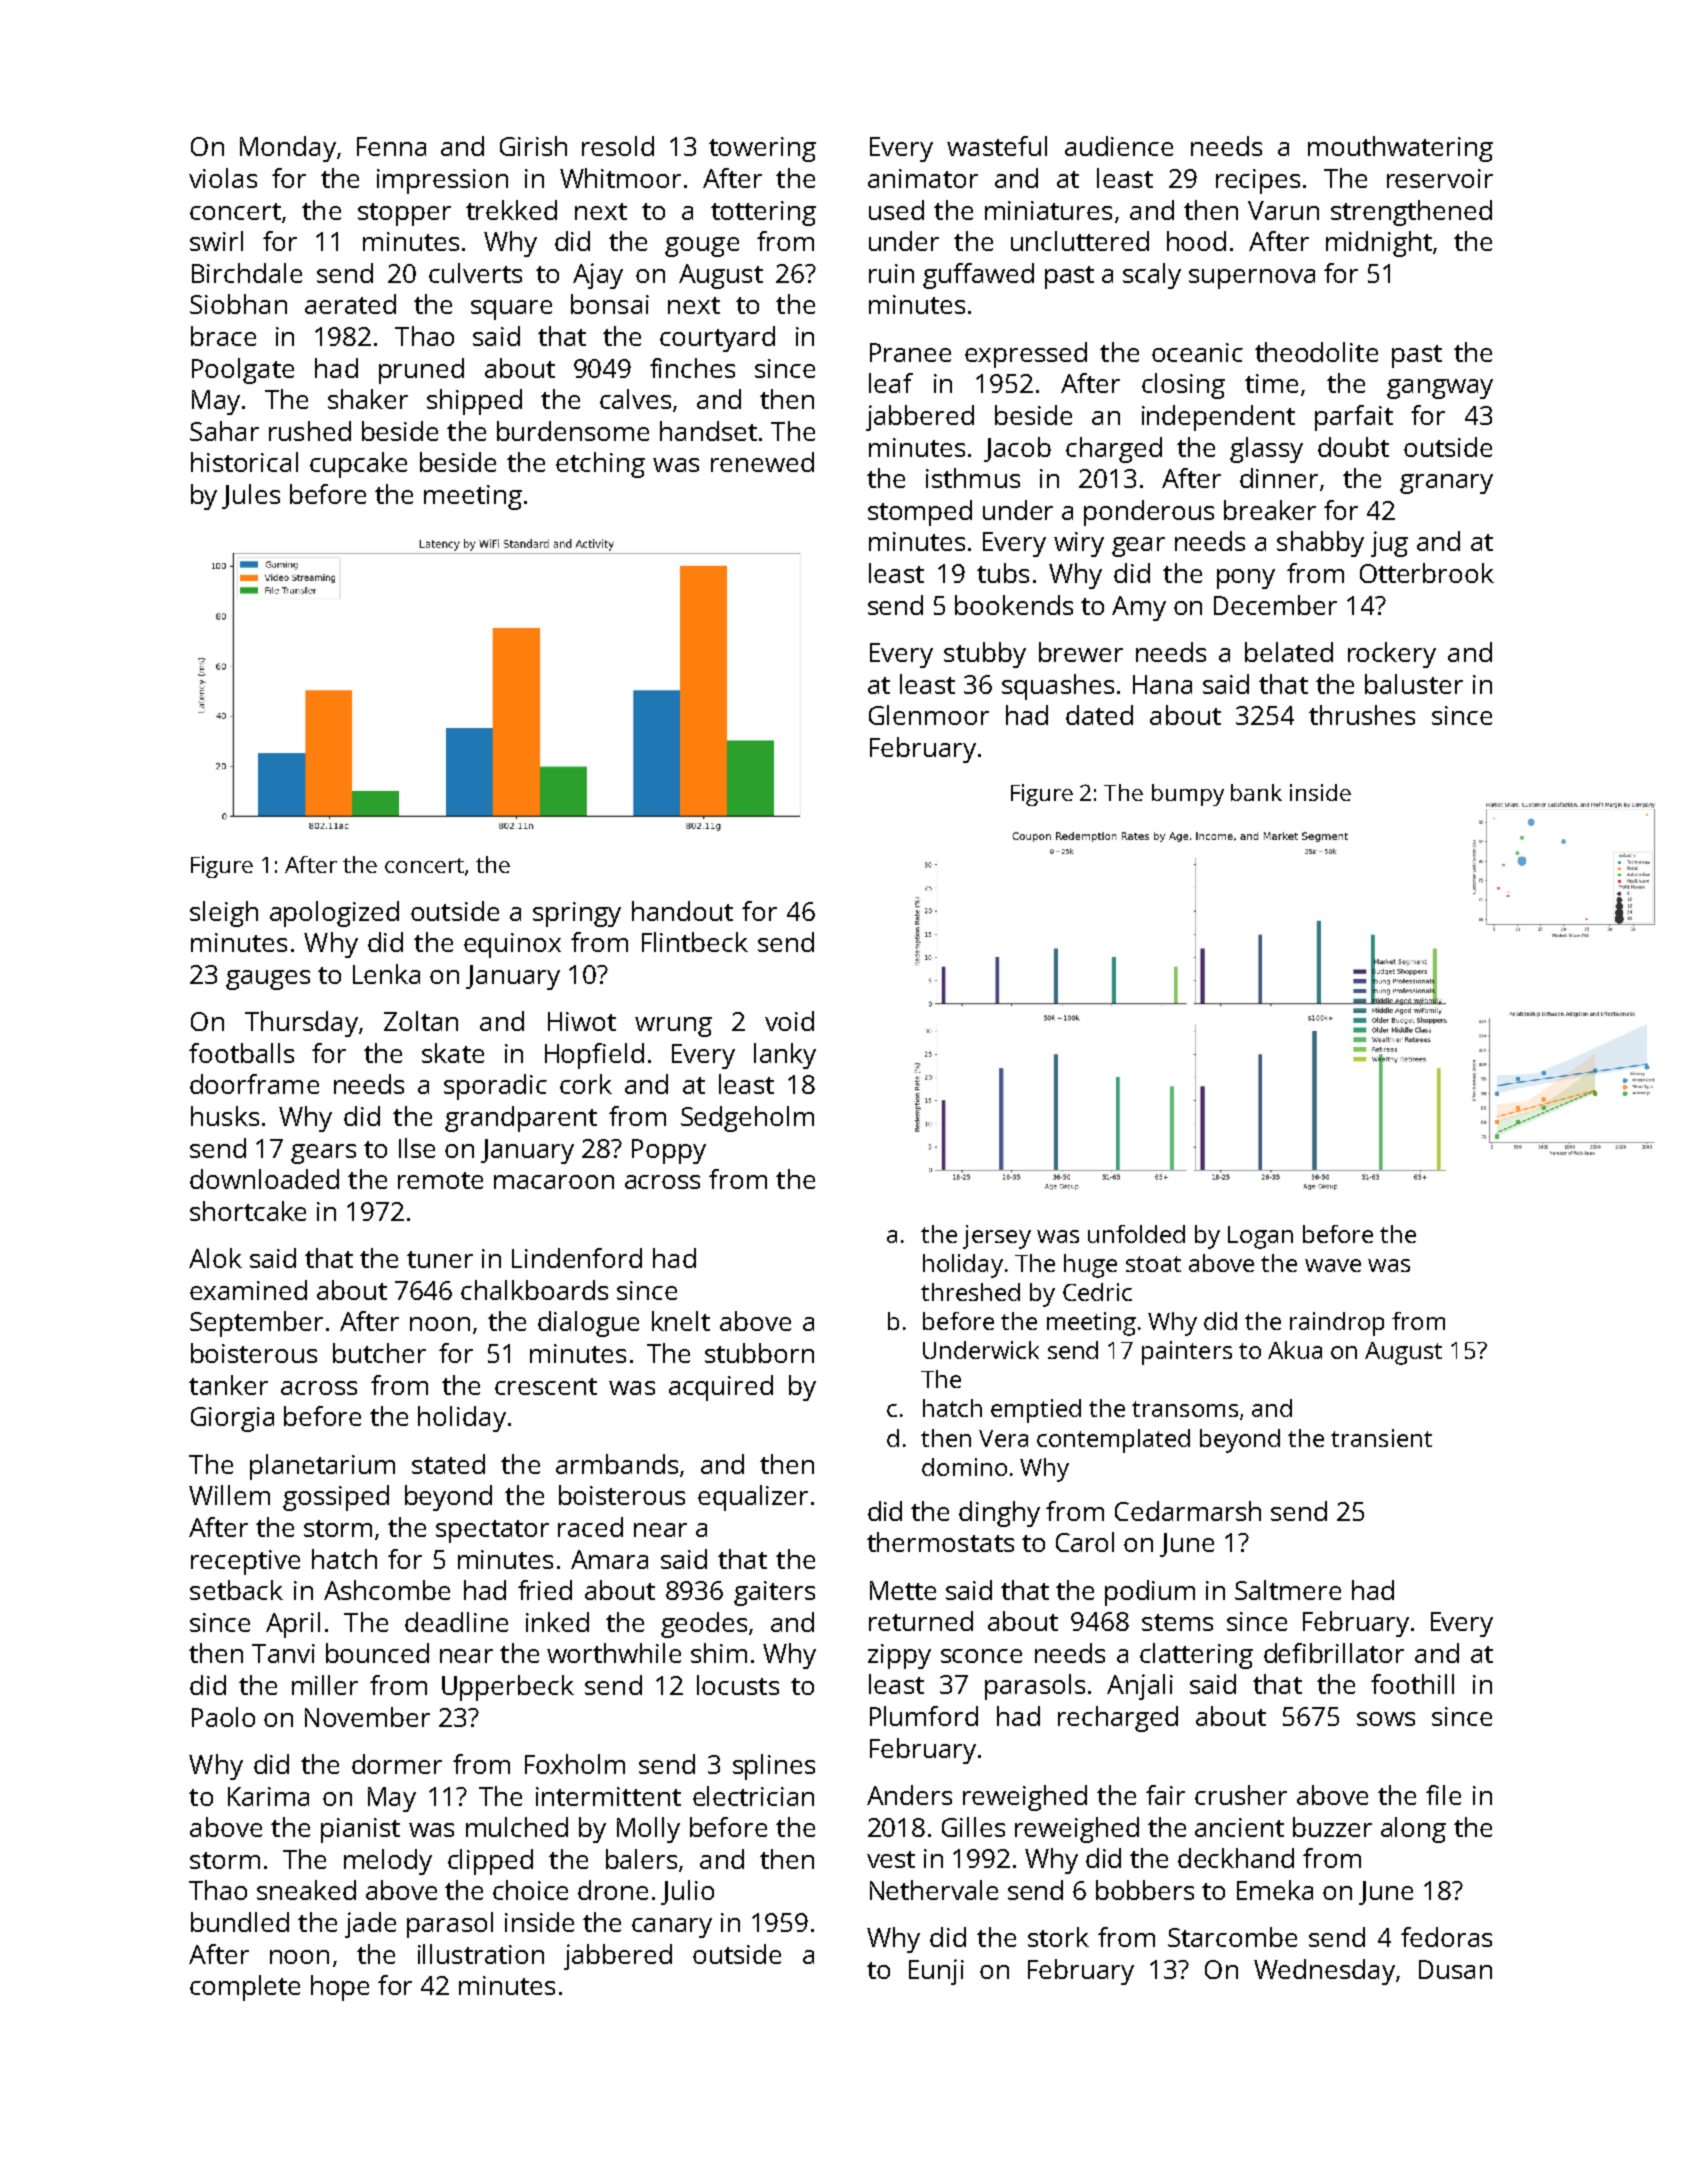 This screenshot has height=2178, width=1683. Describe the element at coordinates (682, 911) in the screenshot. I see `handout` at that location.
